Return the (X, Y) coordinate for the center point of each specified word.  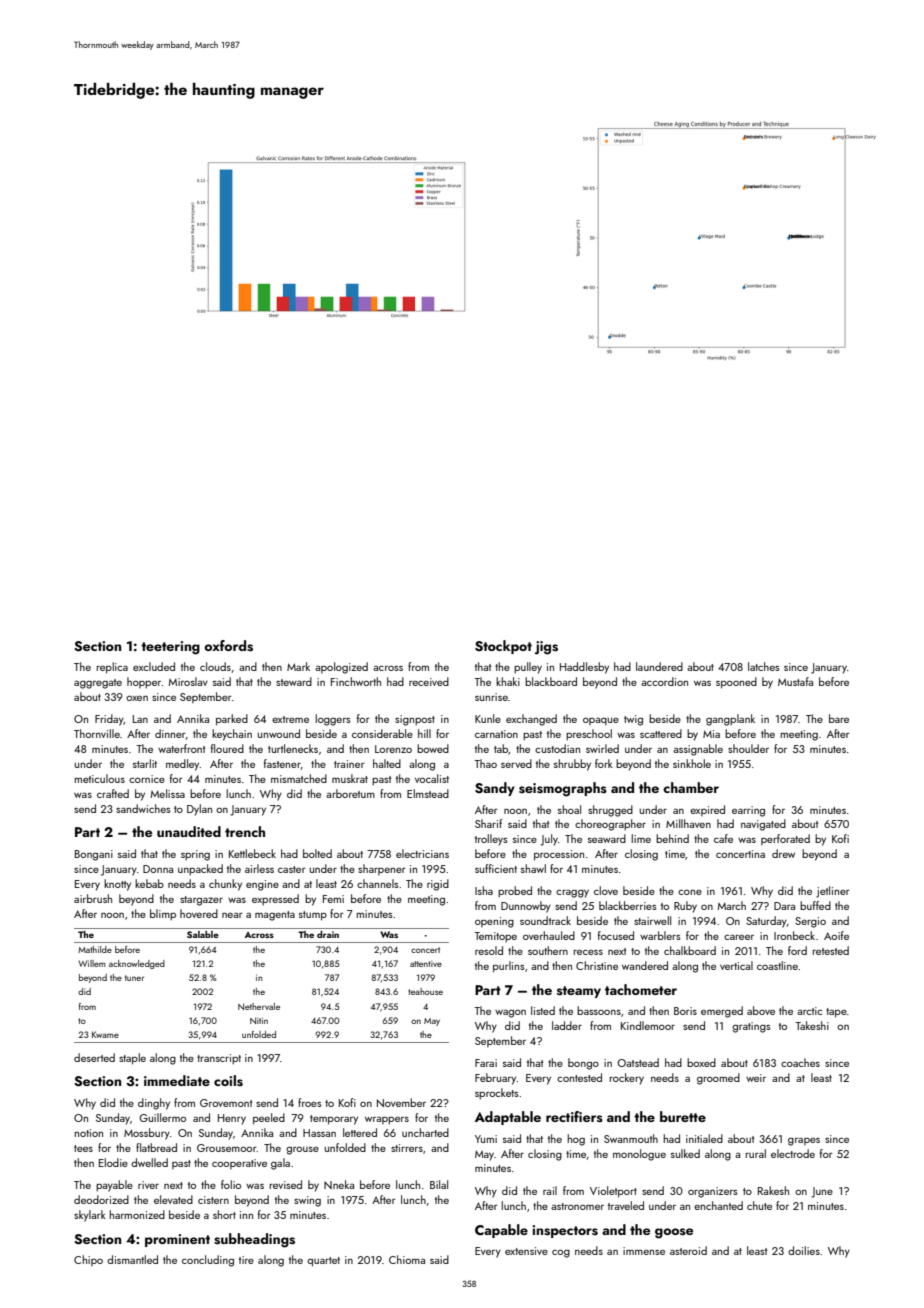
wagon (510, 1013)
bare (839, 718)
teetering (170, 648)
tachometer (641, 989)
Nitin (259, 1020)
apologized (341, 668)
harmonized (137, 1214)
